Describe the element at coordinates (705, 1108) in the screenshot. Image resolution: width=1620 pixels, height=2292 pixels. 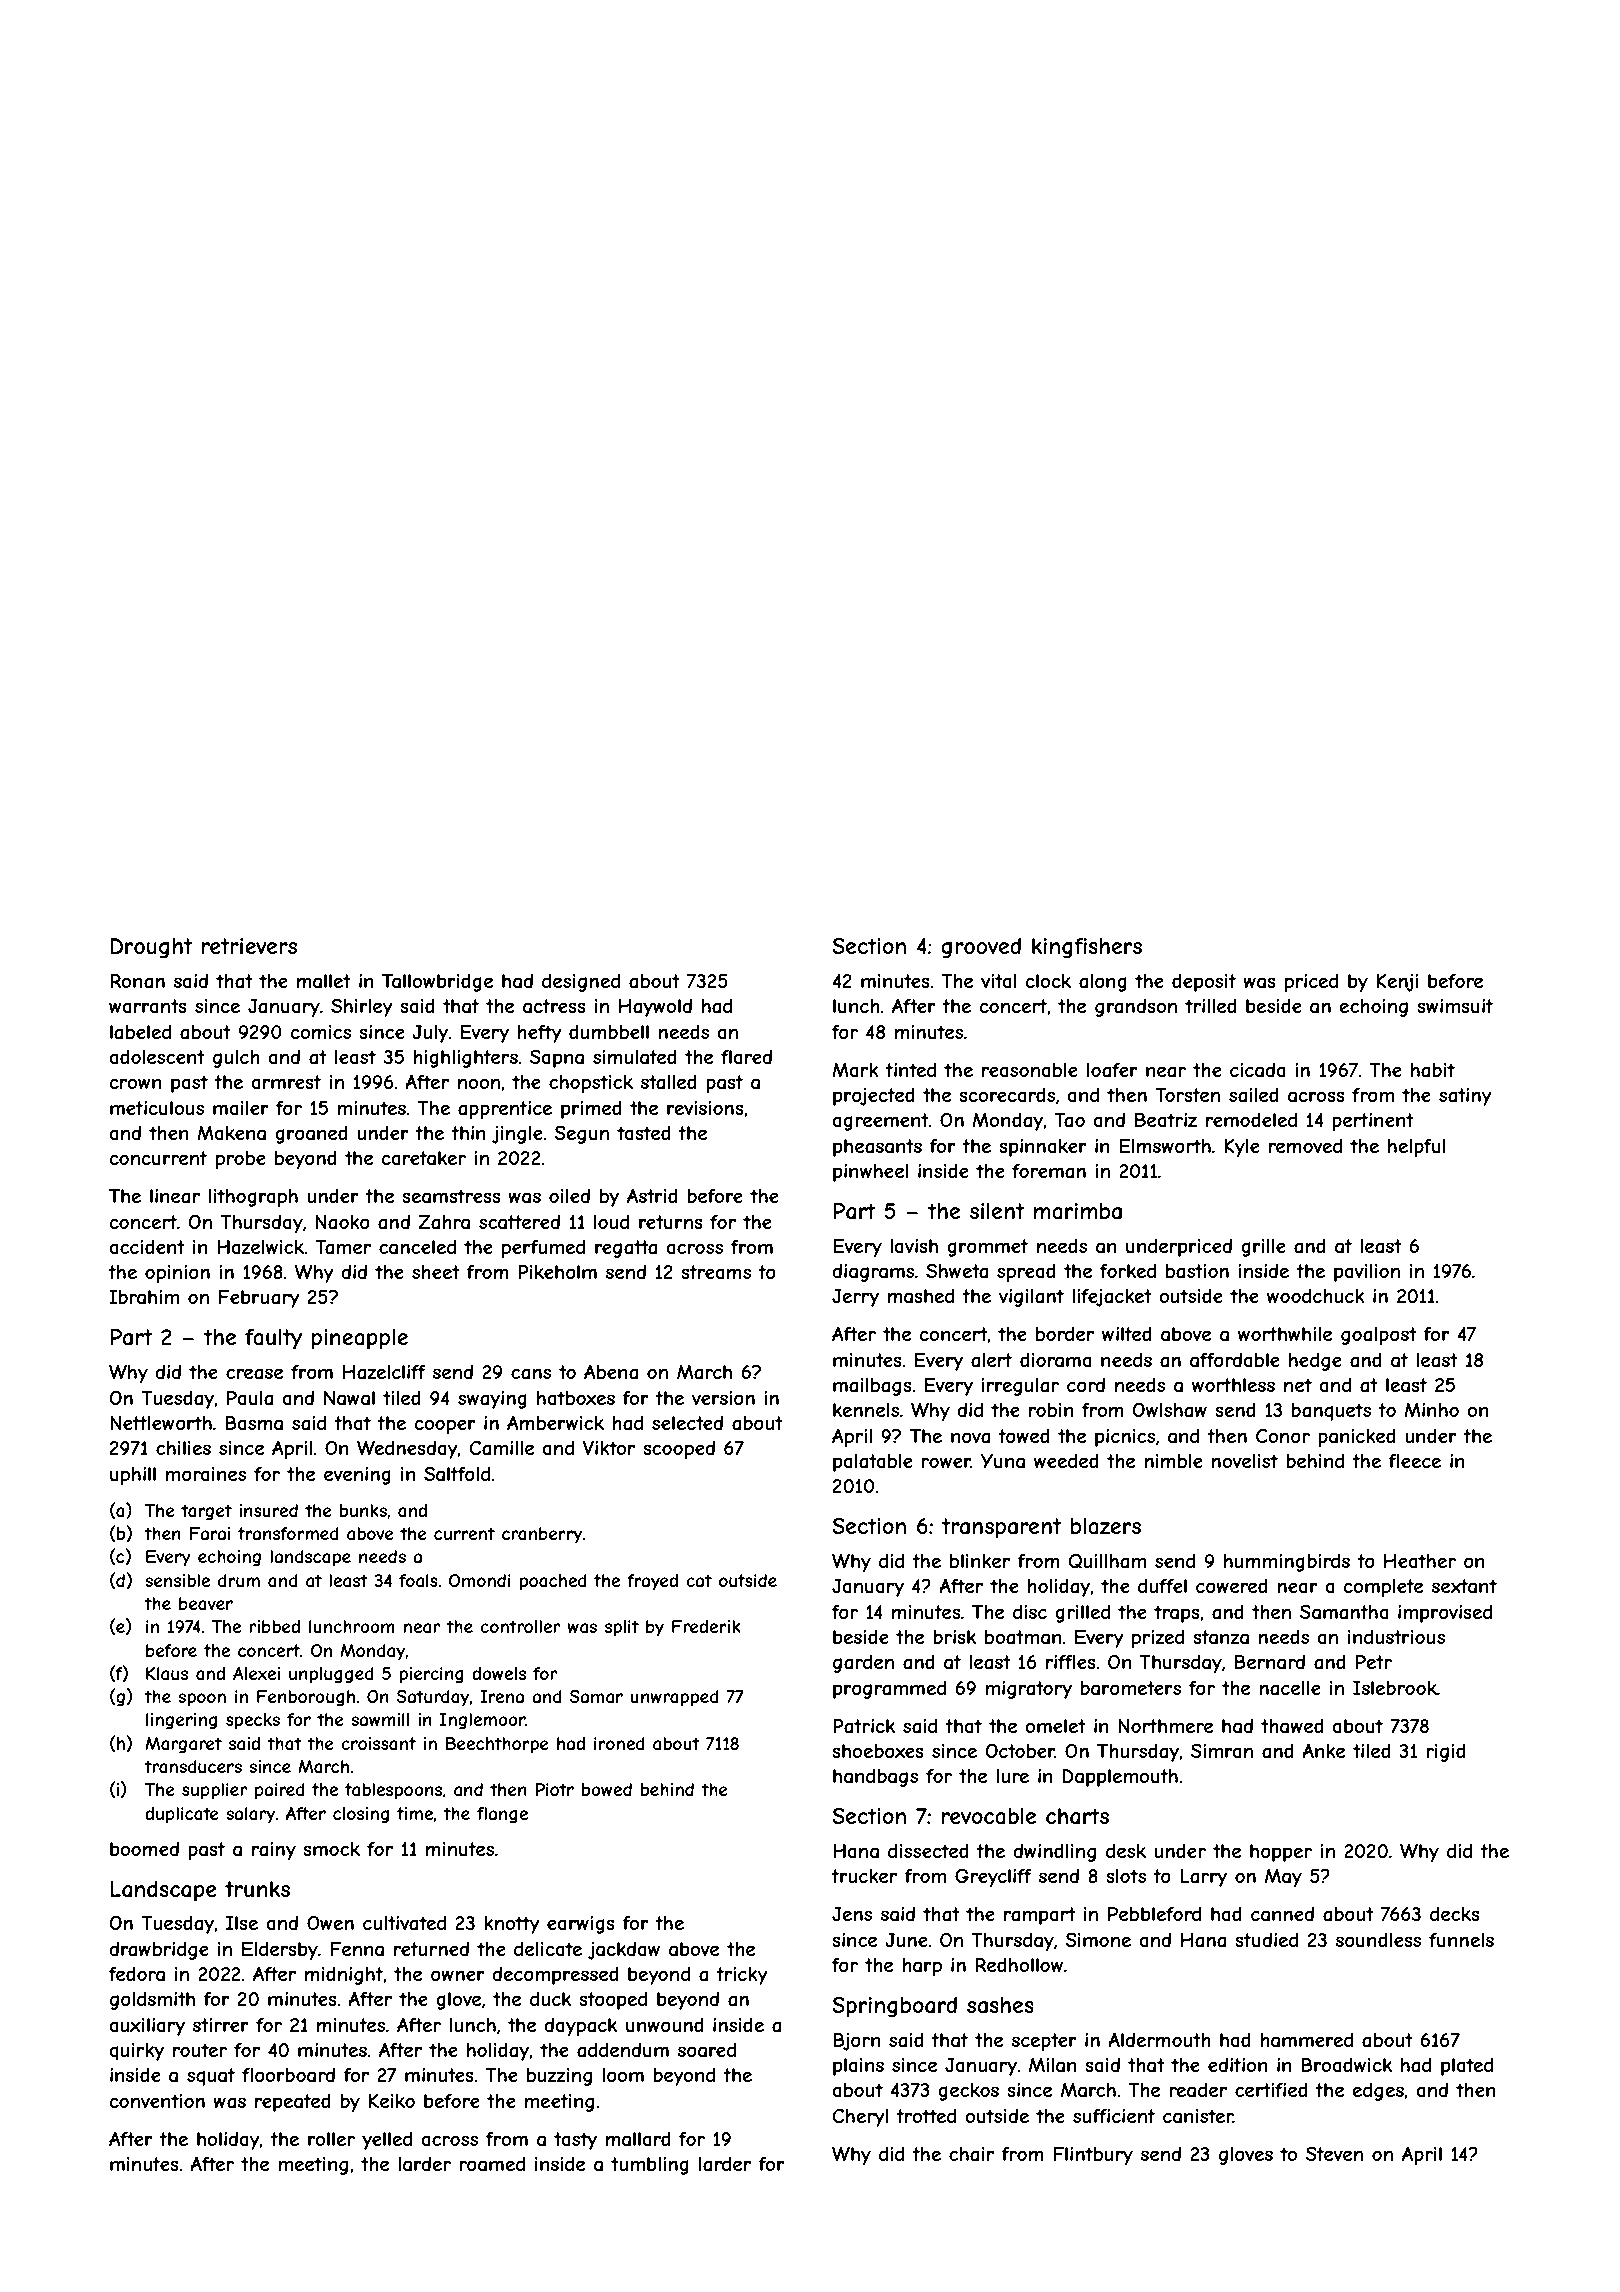
I see `revisions` at that location.
